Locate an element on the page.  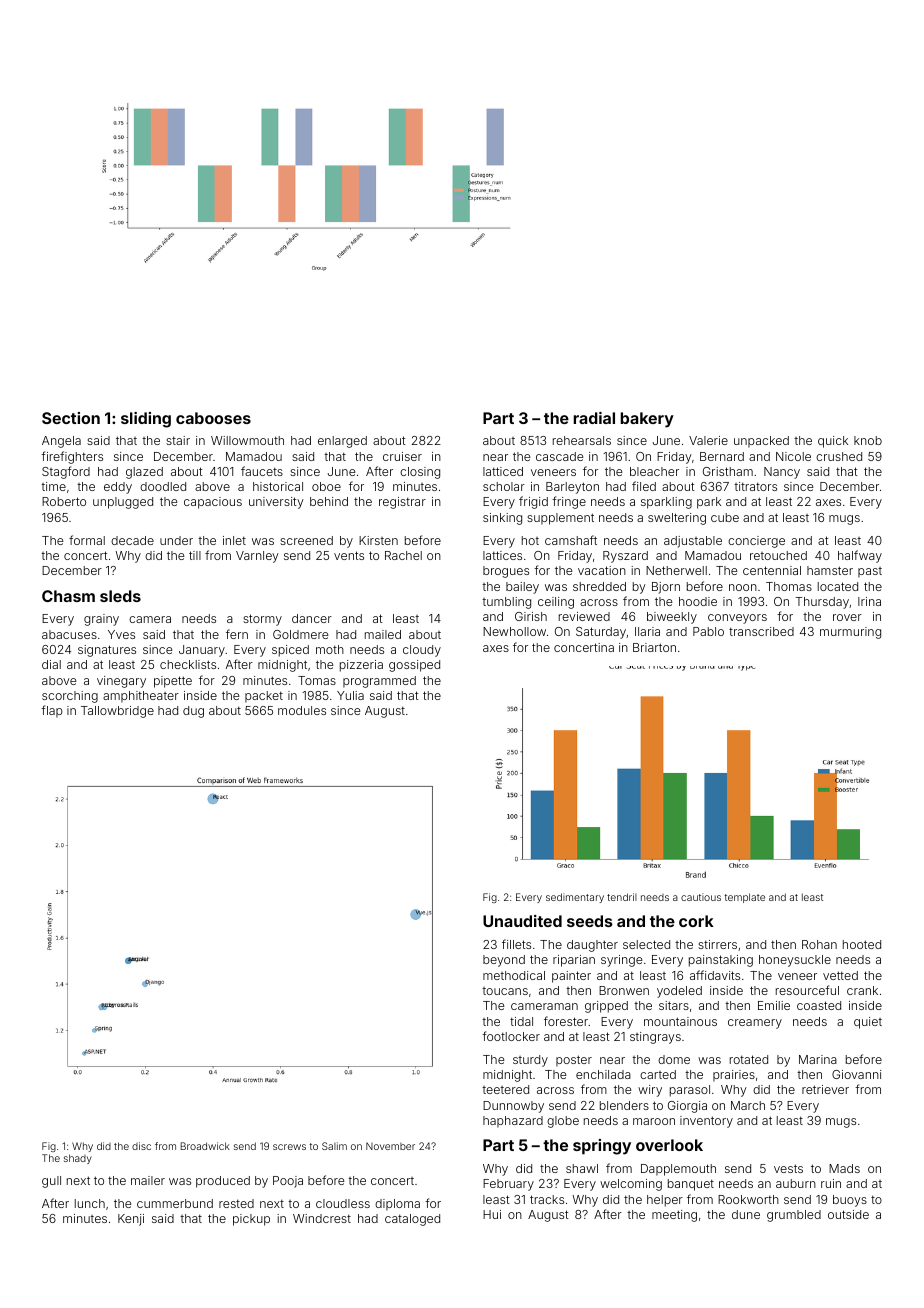
Emilie is located at coordinates (774, 1005).
